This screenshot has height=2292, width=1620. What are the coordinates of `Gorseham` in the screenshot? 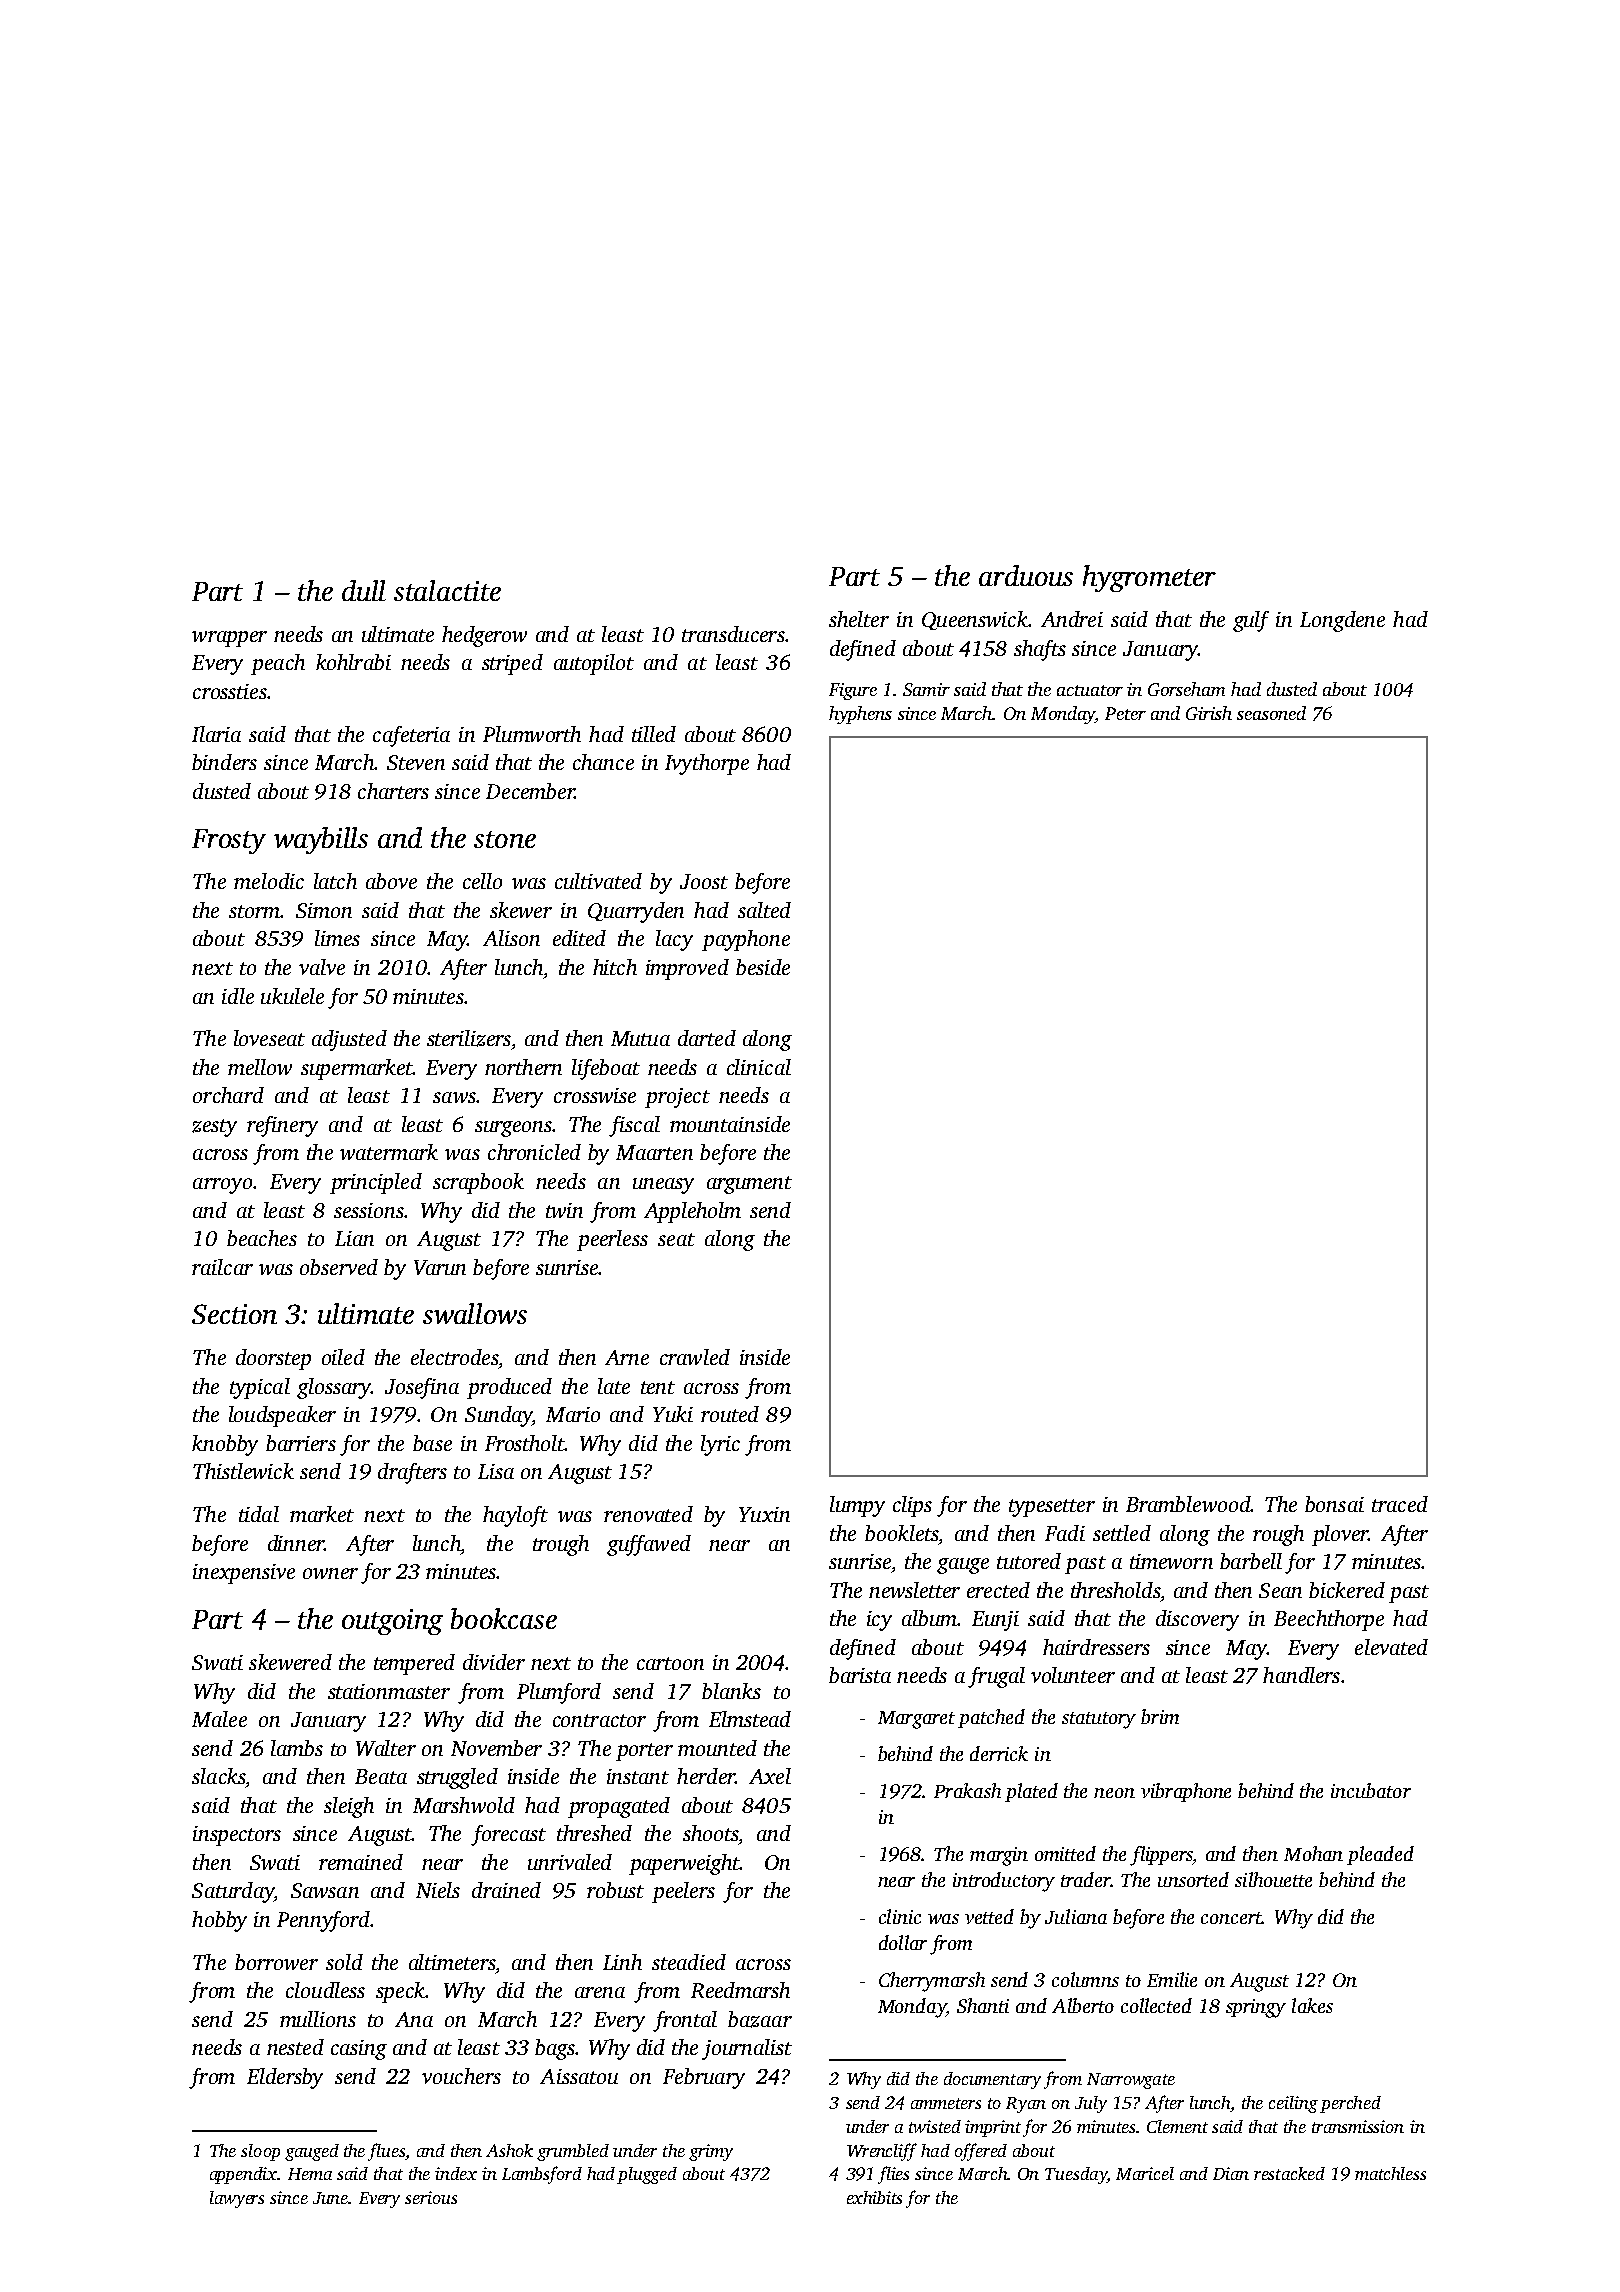 It's located at (1186, 689).
